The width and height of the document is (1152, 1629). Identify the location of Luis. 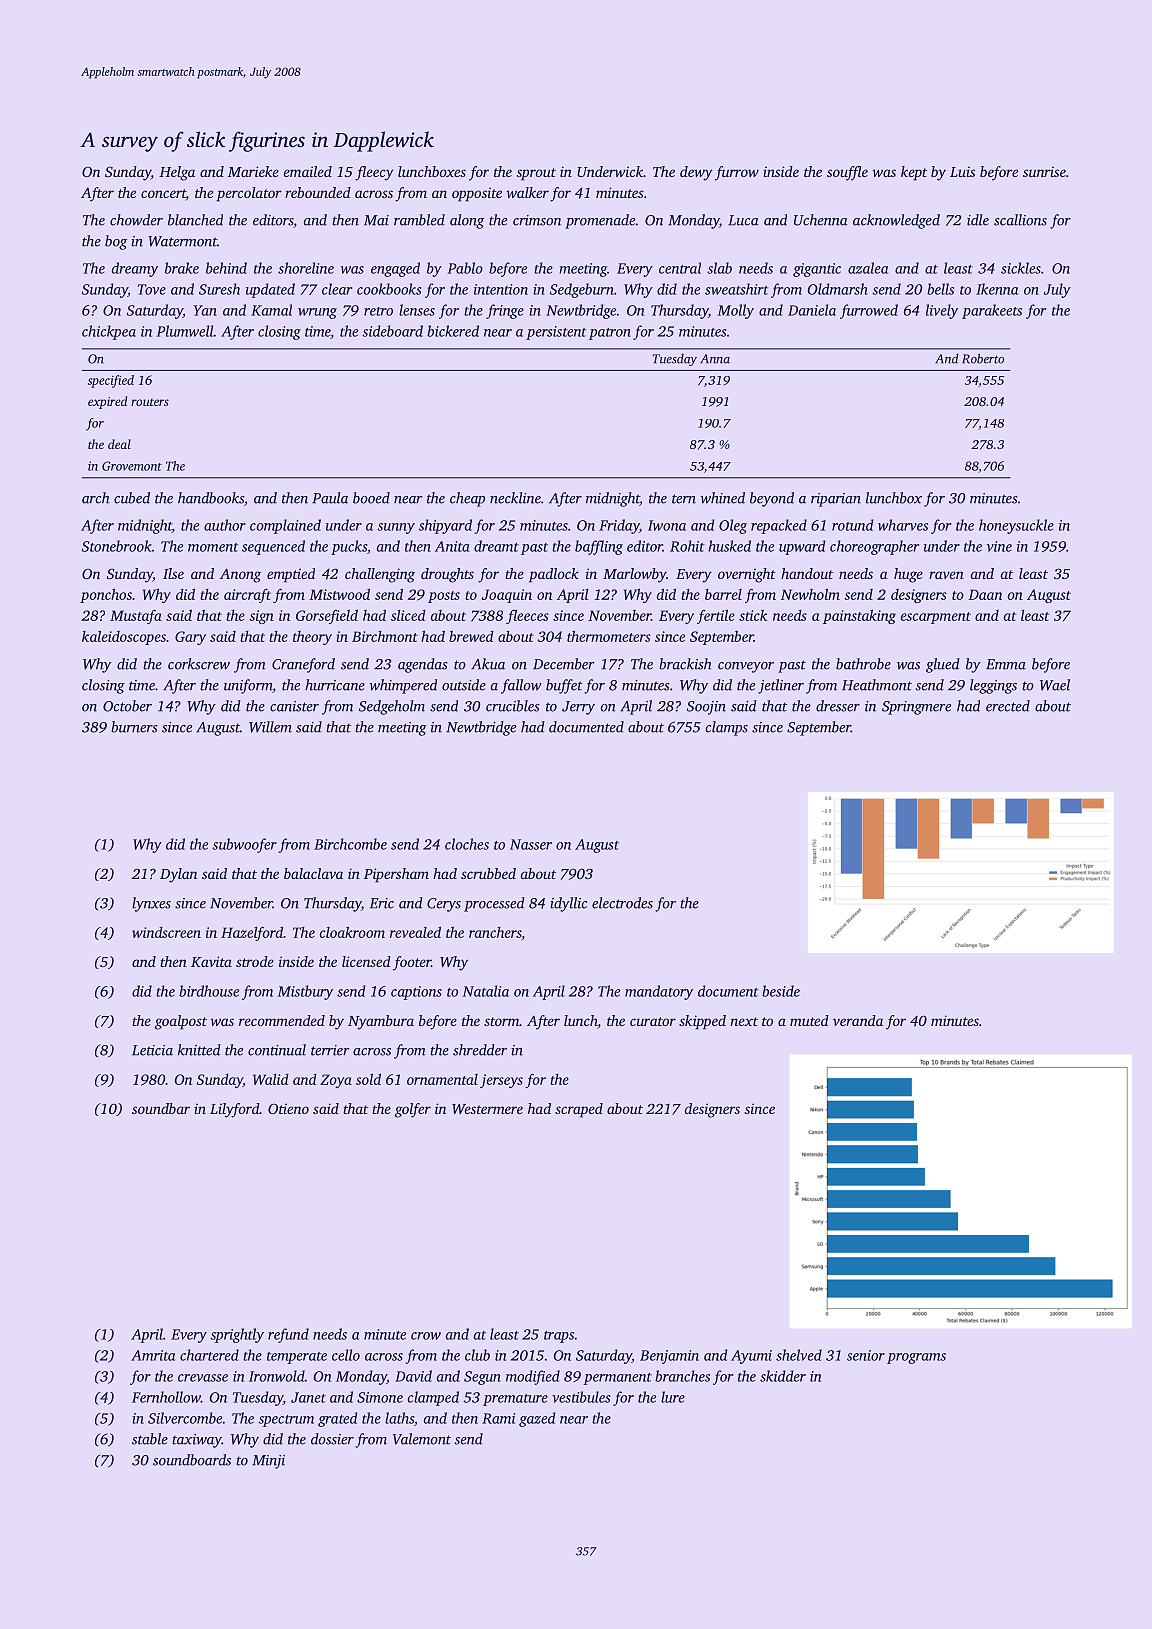
(962, 171).
